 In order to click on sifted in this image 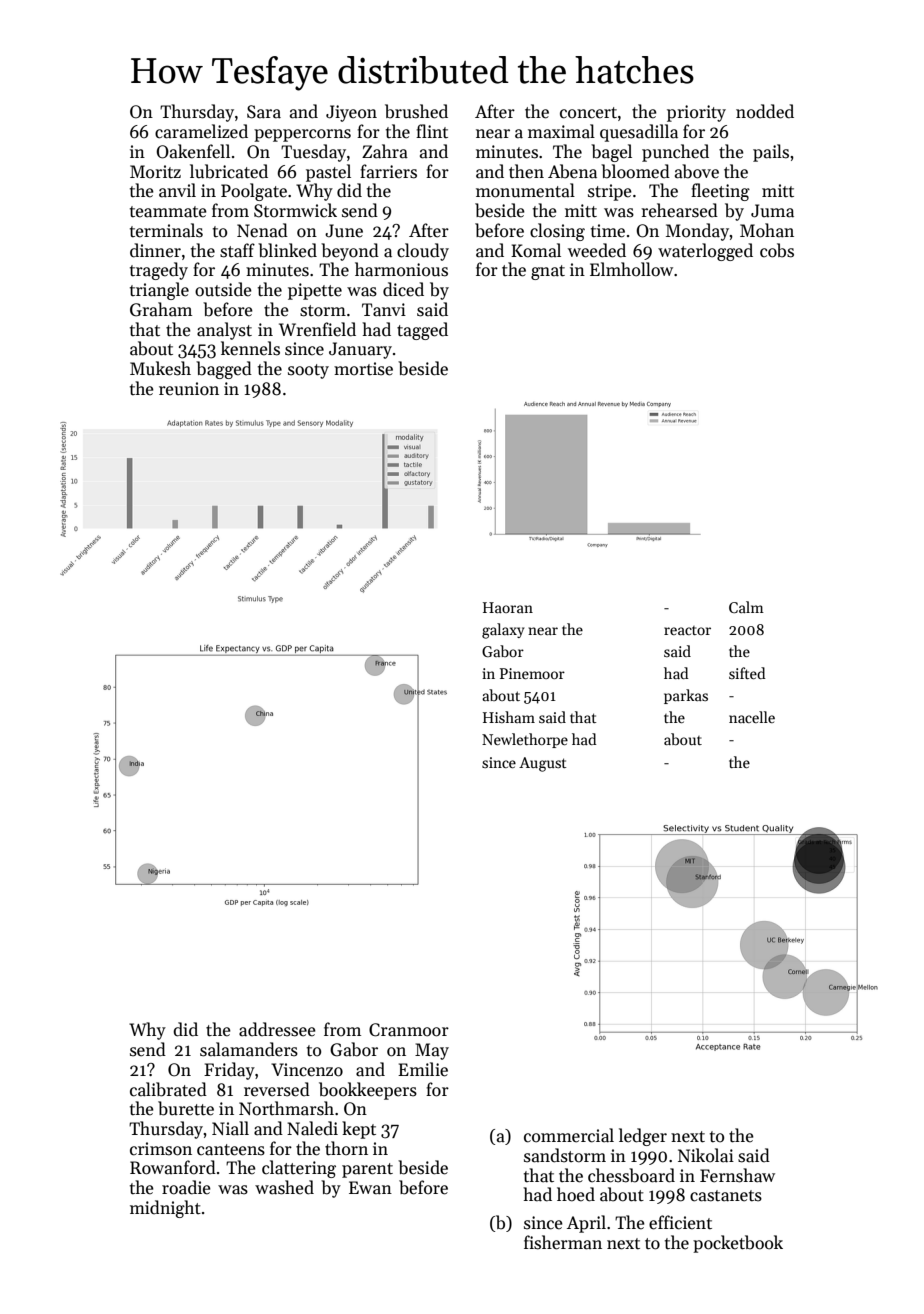, I will do `click(747, 673)`.
